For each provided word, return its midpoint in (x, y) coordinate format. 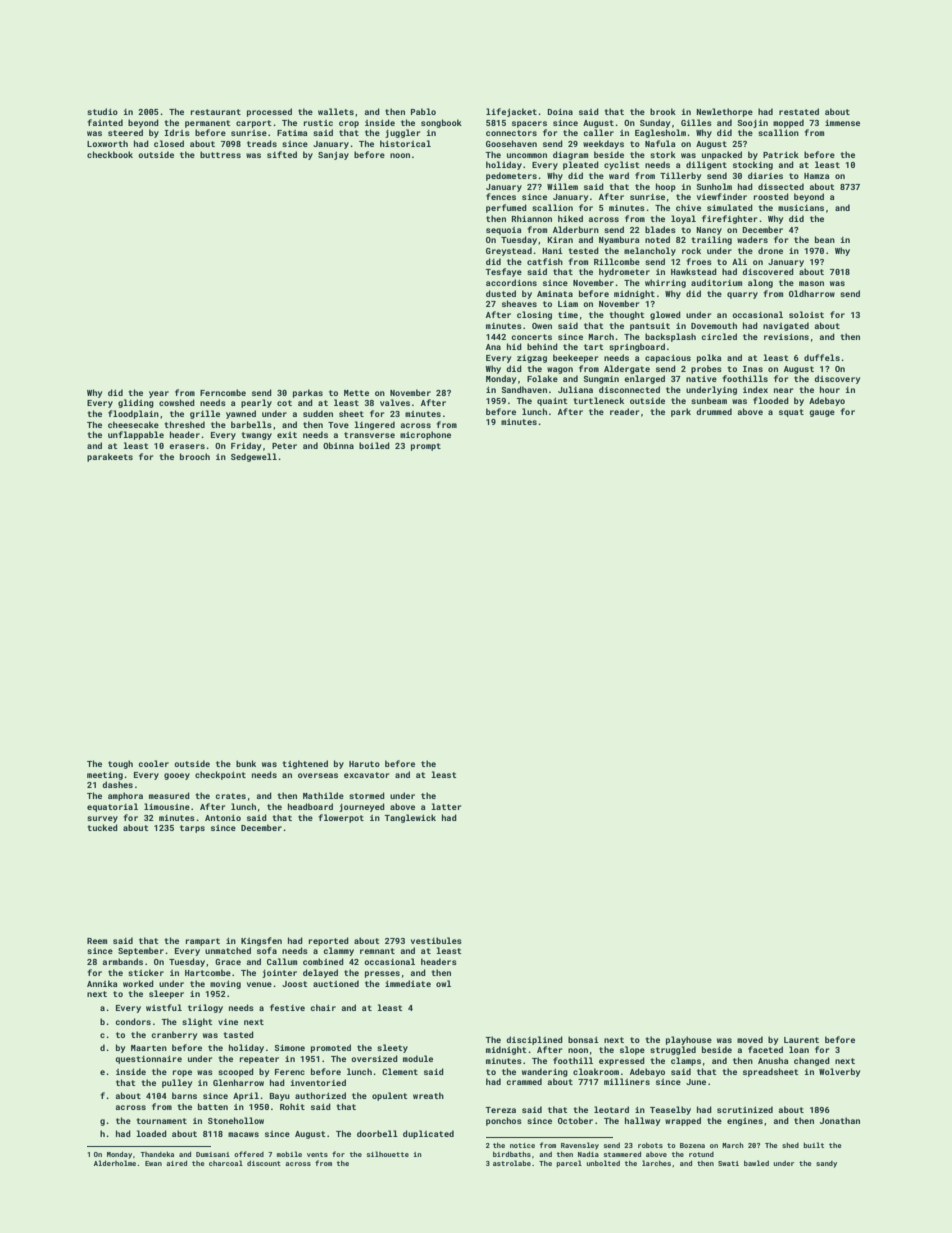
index (755, 389)
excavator (366, 775)
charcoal (226, 1163)
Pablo (423, 111)
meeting (105, 776)
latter (446, 806)
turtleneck (598, 400)
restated (799, 111)
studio (102, 111)
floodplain (133, 414)
